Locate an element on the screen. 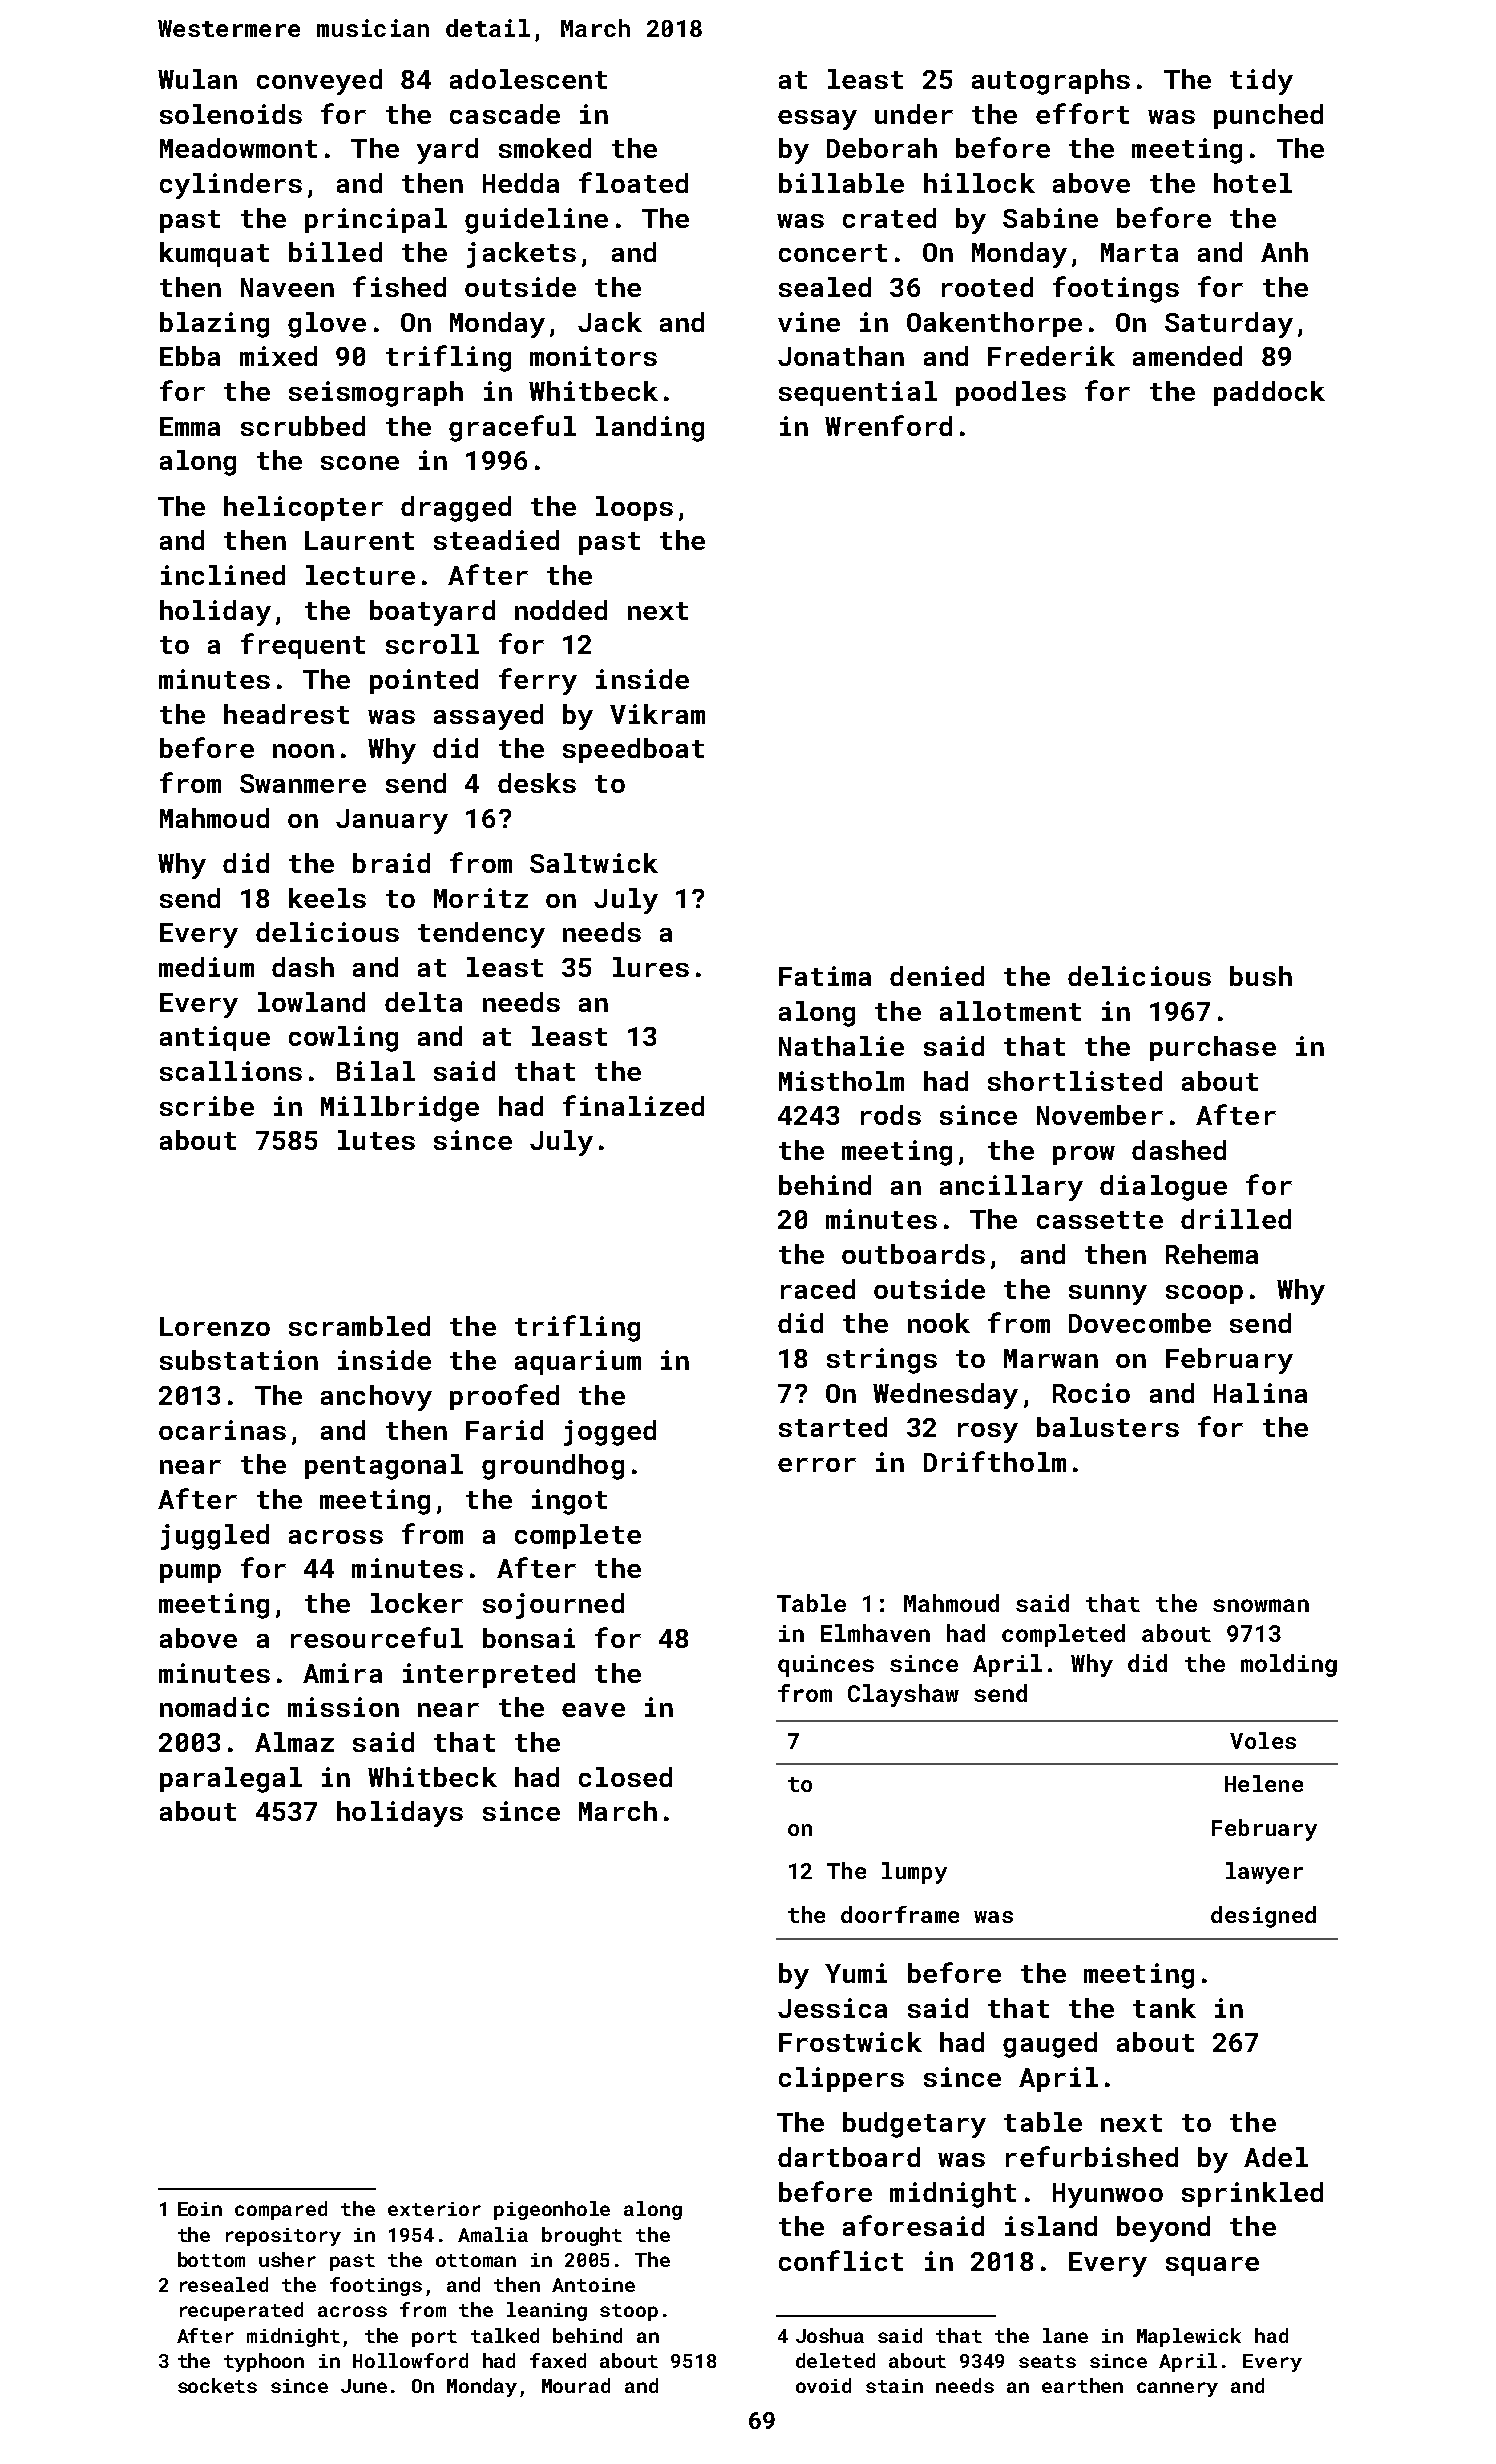  essay is located at coordinates (817, 120).
